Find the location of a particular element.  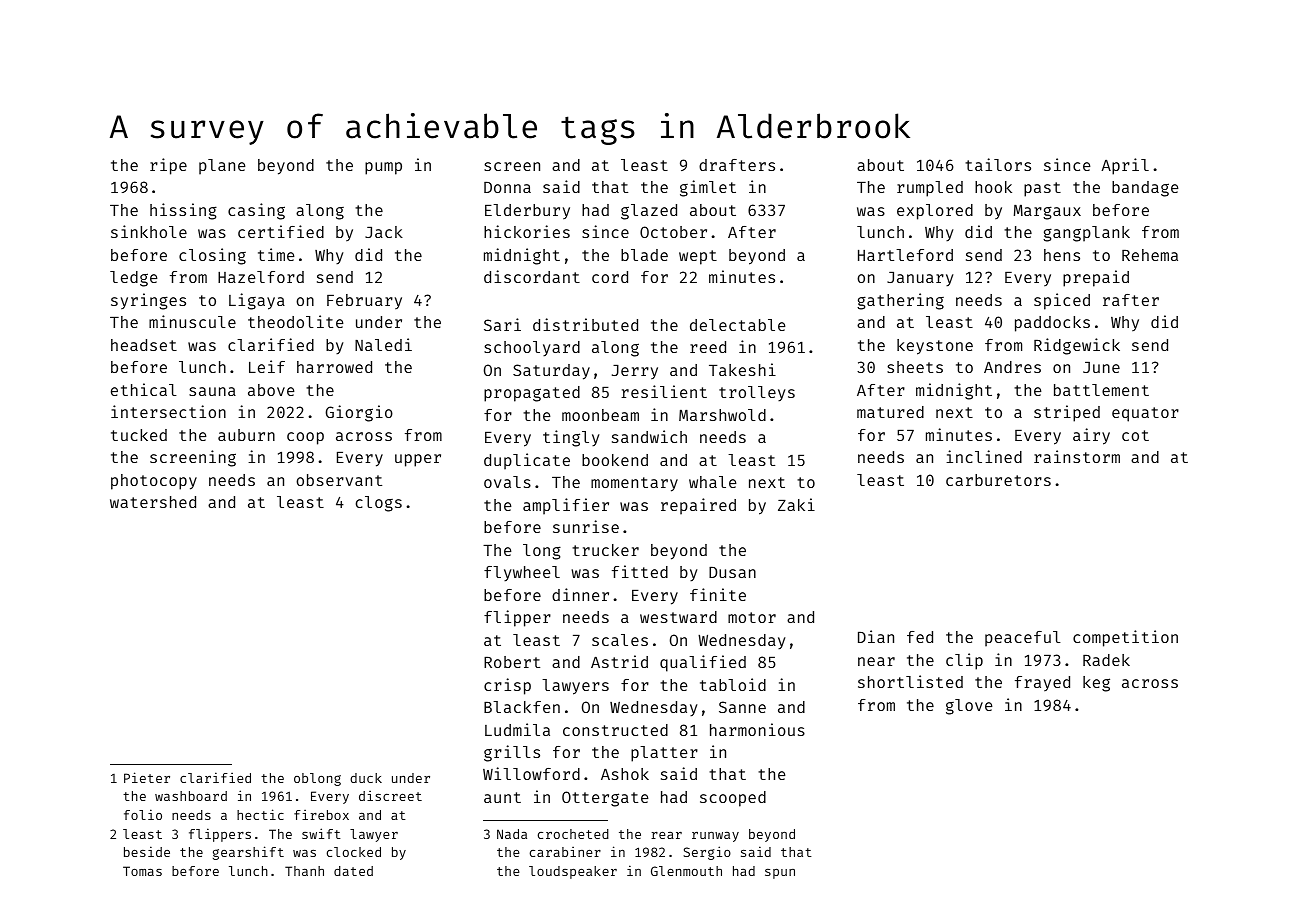

Tomas is located at coordinates (142, 871).
